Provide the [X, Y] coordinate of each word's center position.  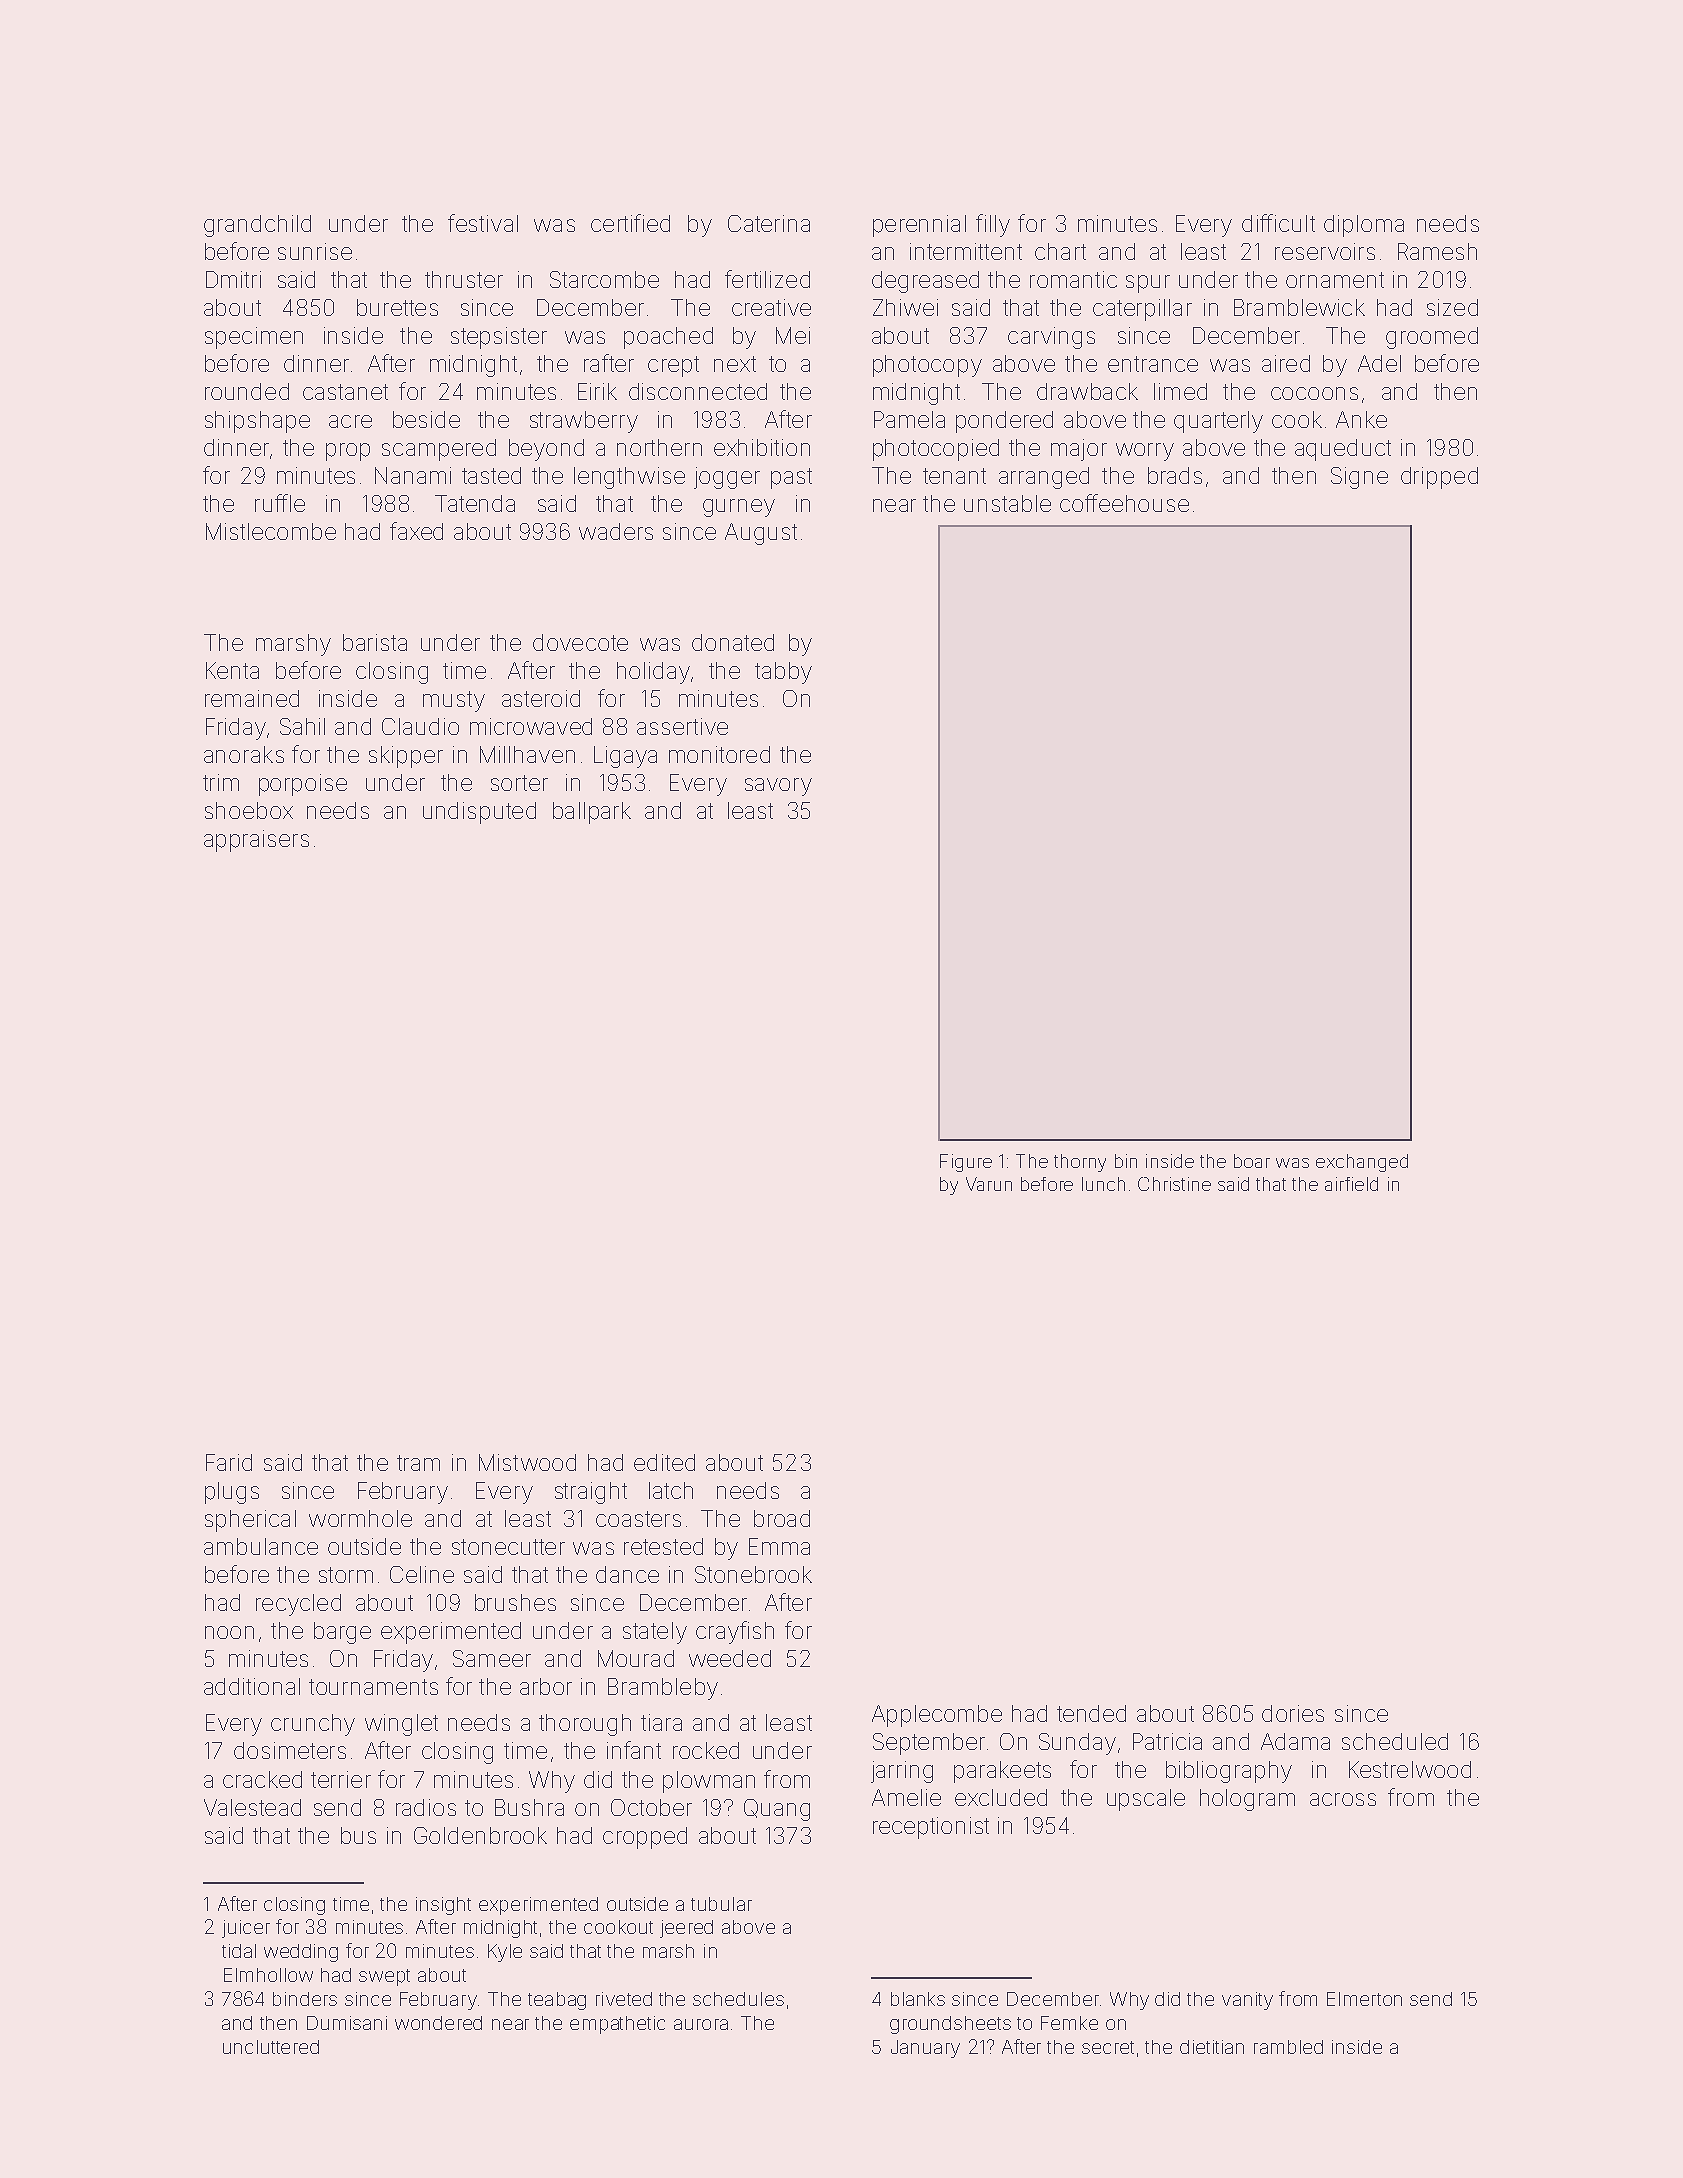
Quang [777, 1810]
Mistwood [527, 1462]
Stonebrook [753, 1574]
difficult [1278, 223]
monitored [719, 754]
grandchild [257, 226]
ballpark [592, 813]
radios [426, 1807]
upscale [1146, 1800]
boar [1252, 1161]
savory [778, 787]
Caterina [769, 223]
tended [1091, 1713]
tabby [783, 673]
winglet [401, 1725]
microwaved [531, 726]
